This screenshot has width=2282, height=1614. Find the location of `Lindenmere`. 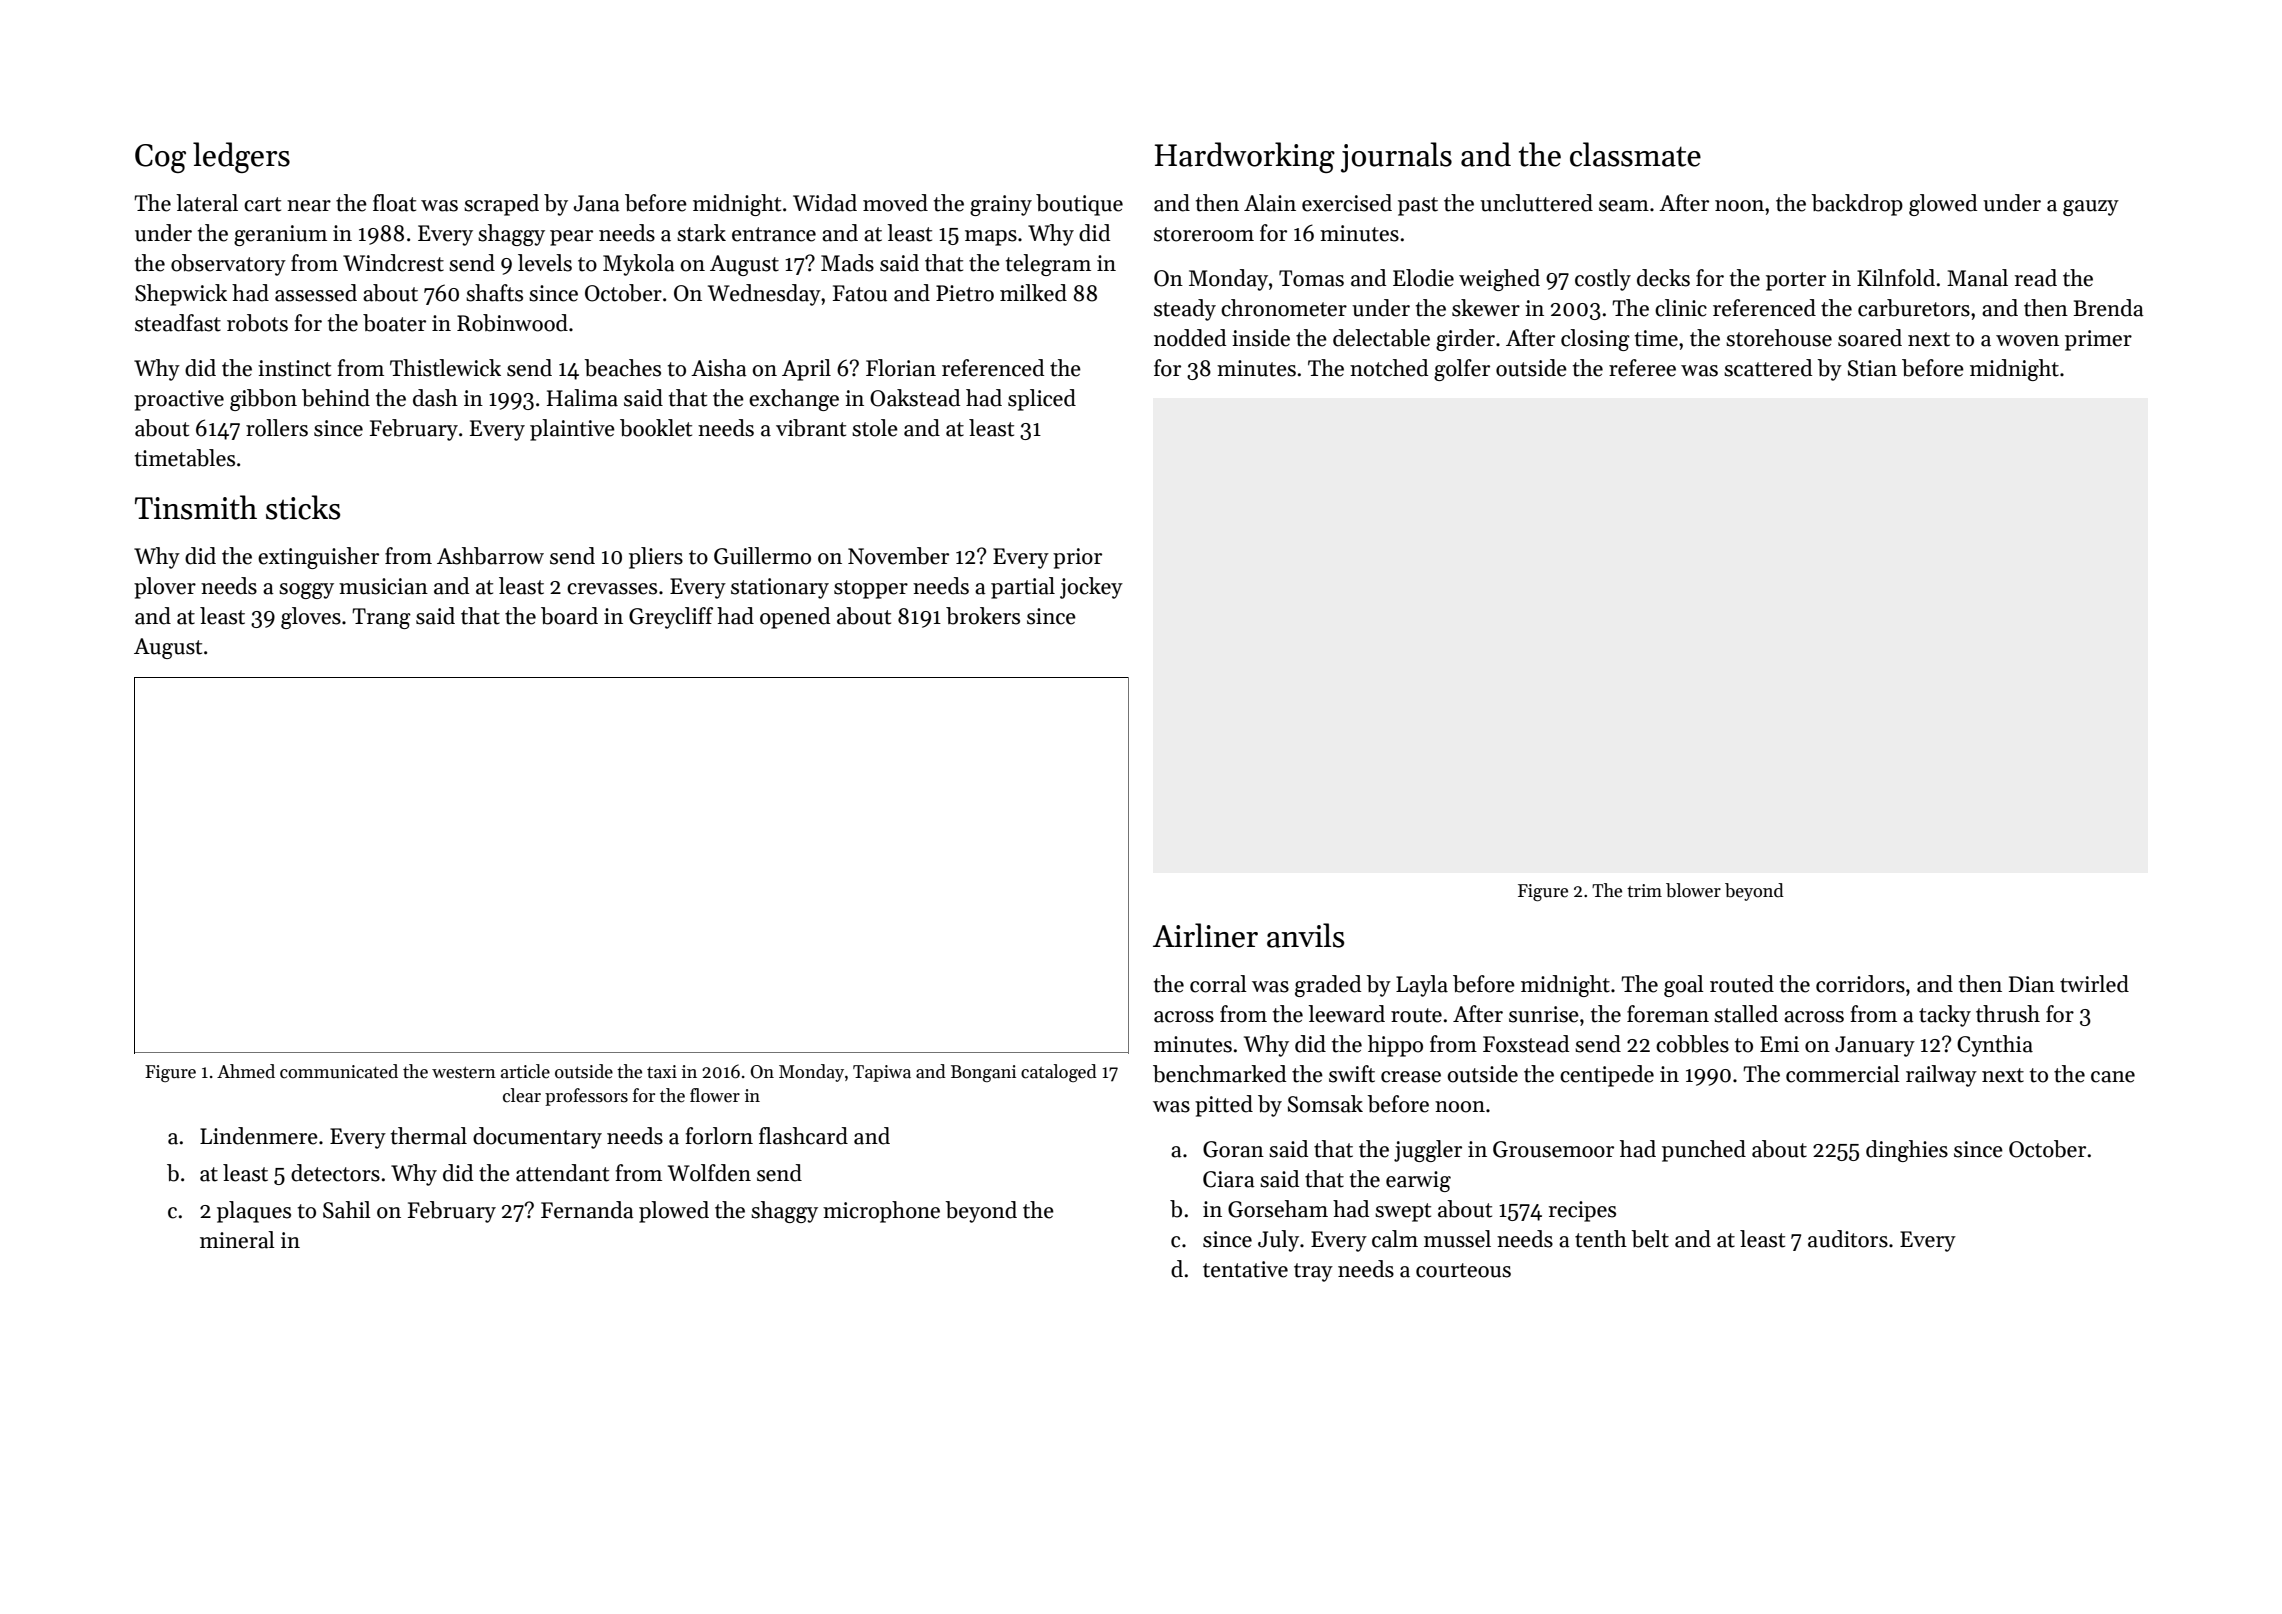

Lindenmere is located at coordinates (259, 1136).
